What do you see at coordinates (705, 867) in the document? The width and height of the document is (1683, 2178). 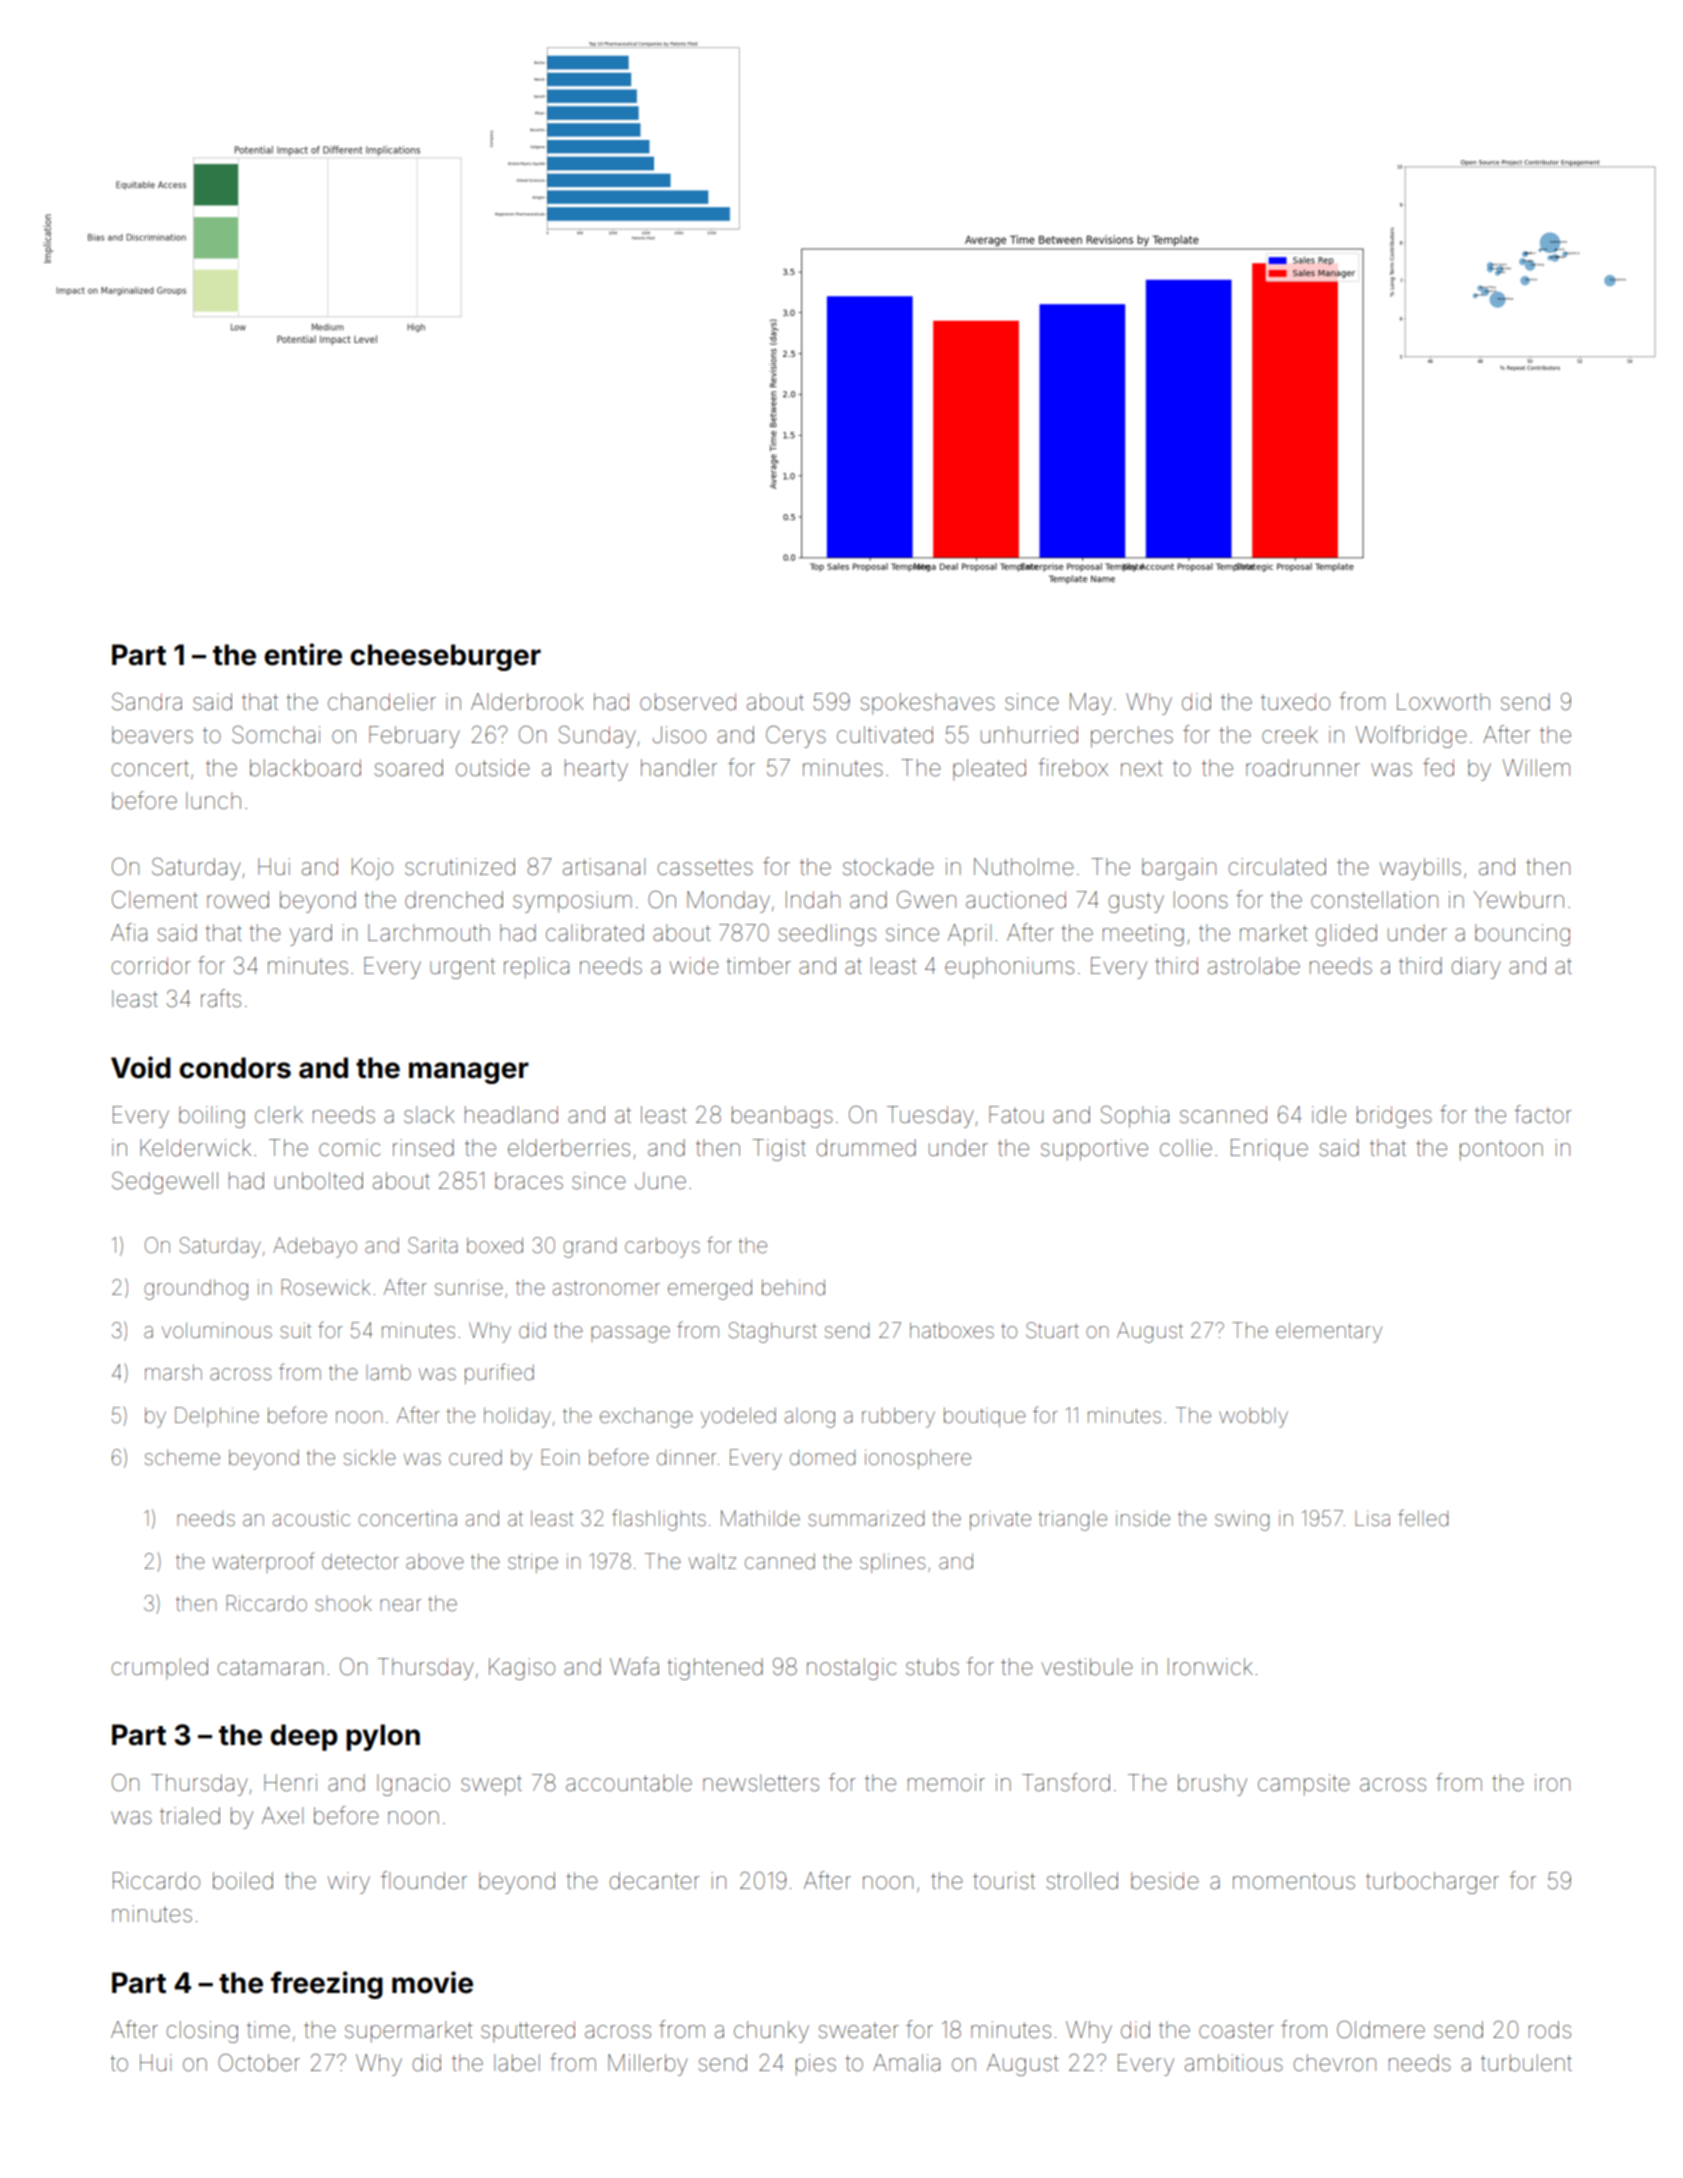 I see `cassettes` at bounding box center [705, 867].
